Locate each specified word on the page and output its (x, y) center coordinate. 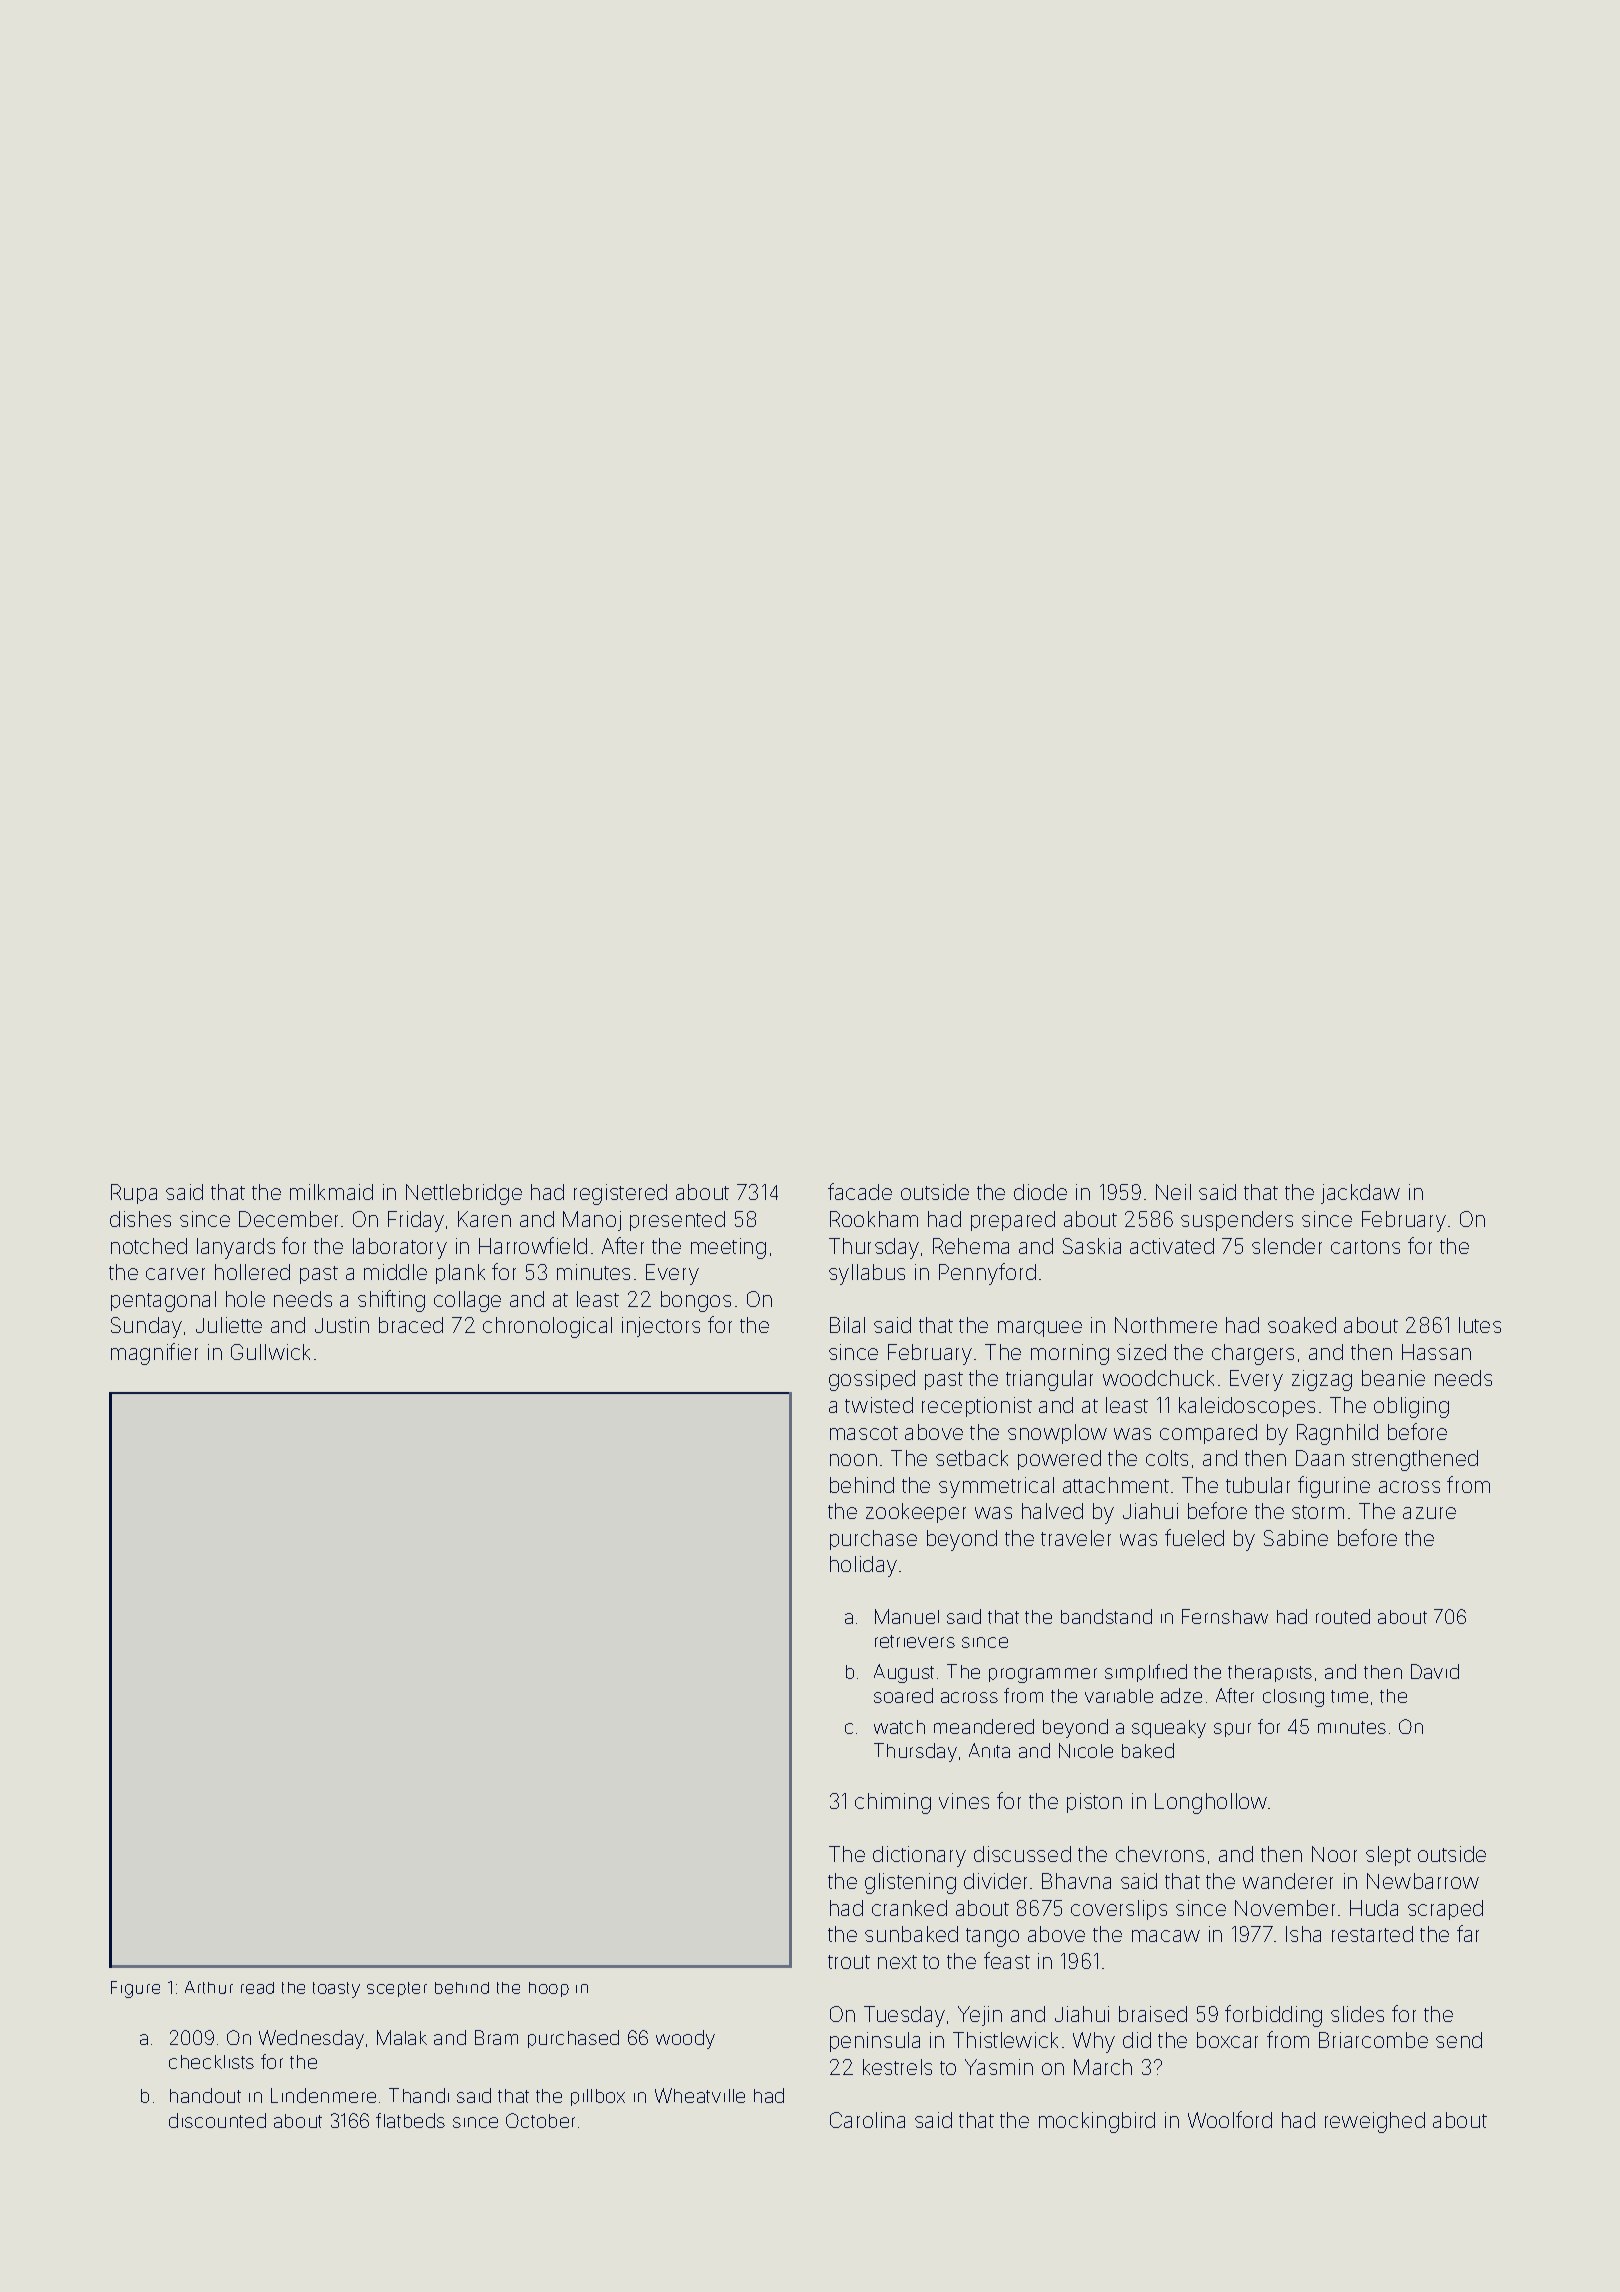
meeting (728, 1248)
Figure (135, 1989)
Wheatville (700, 2095)
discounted (217, 2120)
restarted (1372, 1934)
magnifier (154, 1354)
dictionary (919, 1856)
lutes (1480, 1325)
